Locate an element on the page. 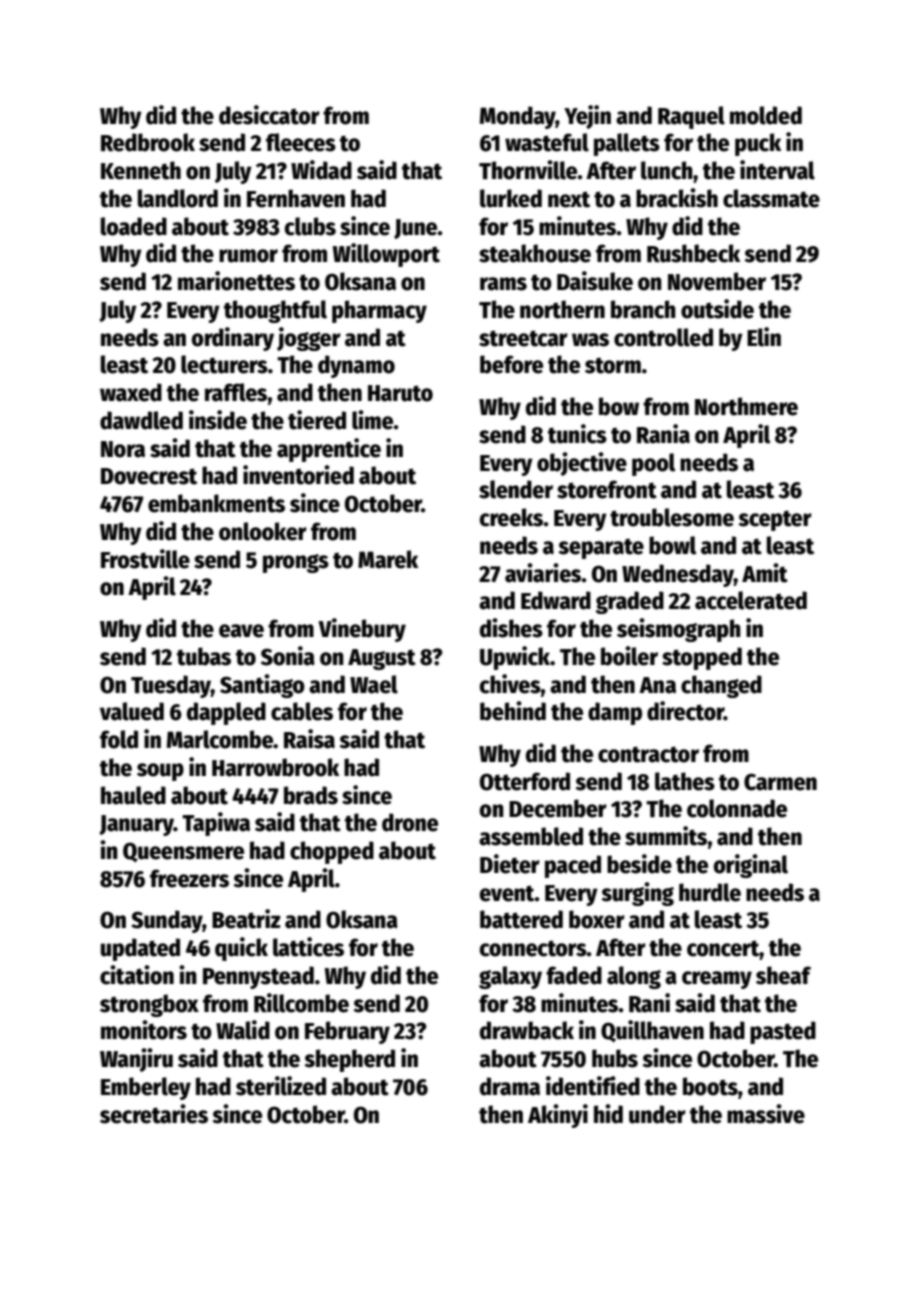  Walid is located at coordinates (243, 1030).
